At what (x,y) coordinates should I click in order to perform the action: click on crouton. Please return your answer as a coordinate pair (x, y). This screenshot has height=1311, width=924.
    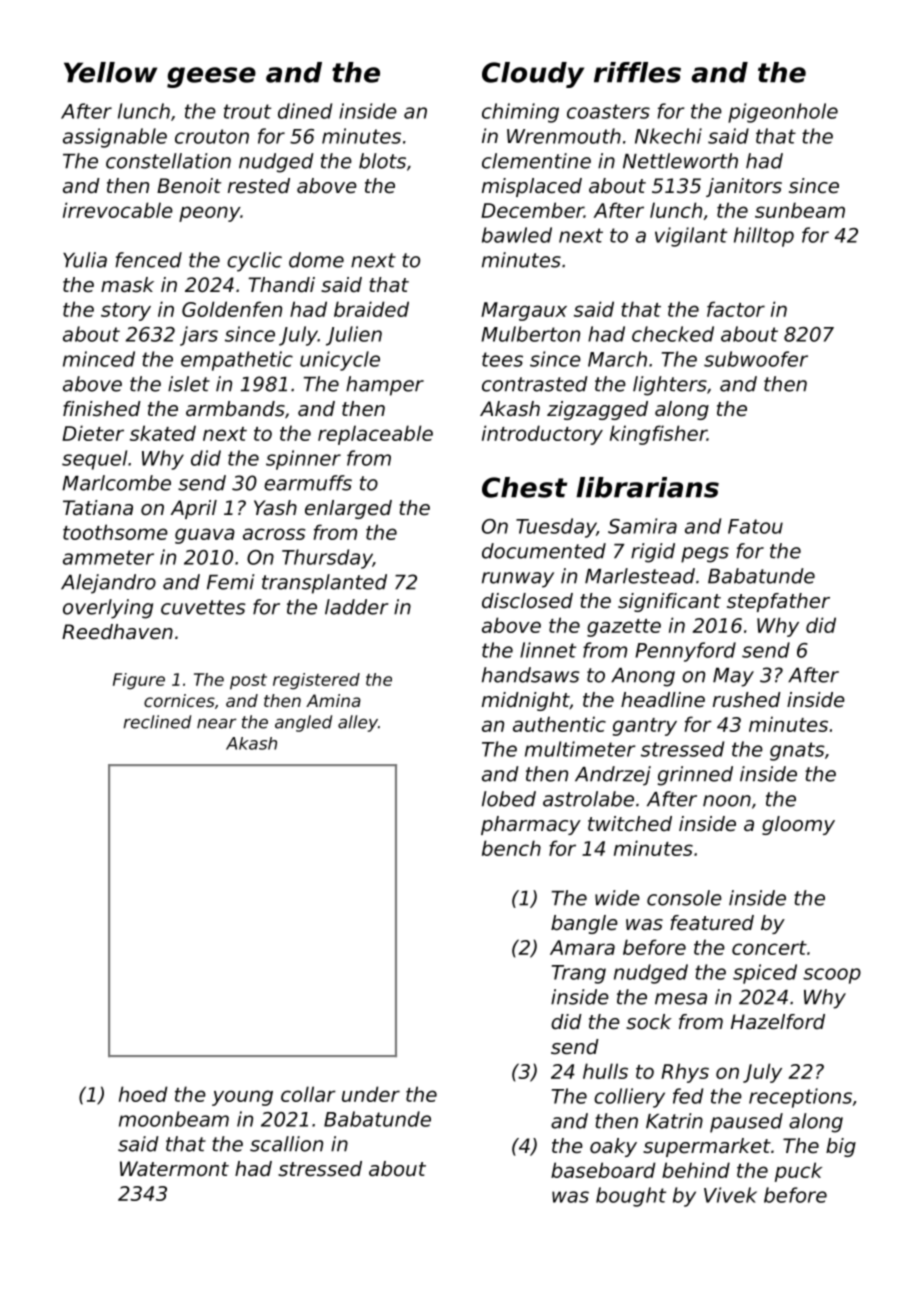
    Looking at the image, I should click on (212, 136).
